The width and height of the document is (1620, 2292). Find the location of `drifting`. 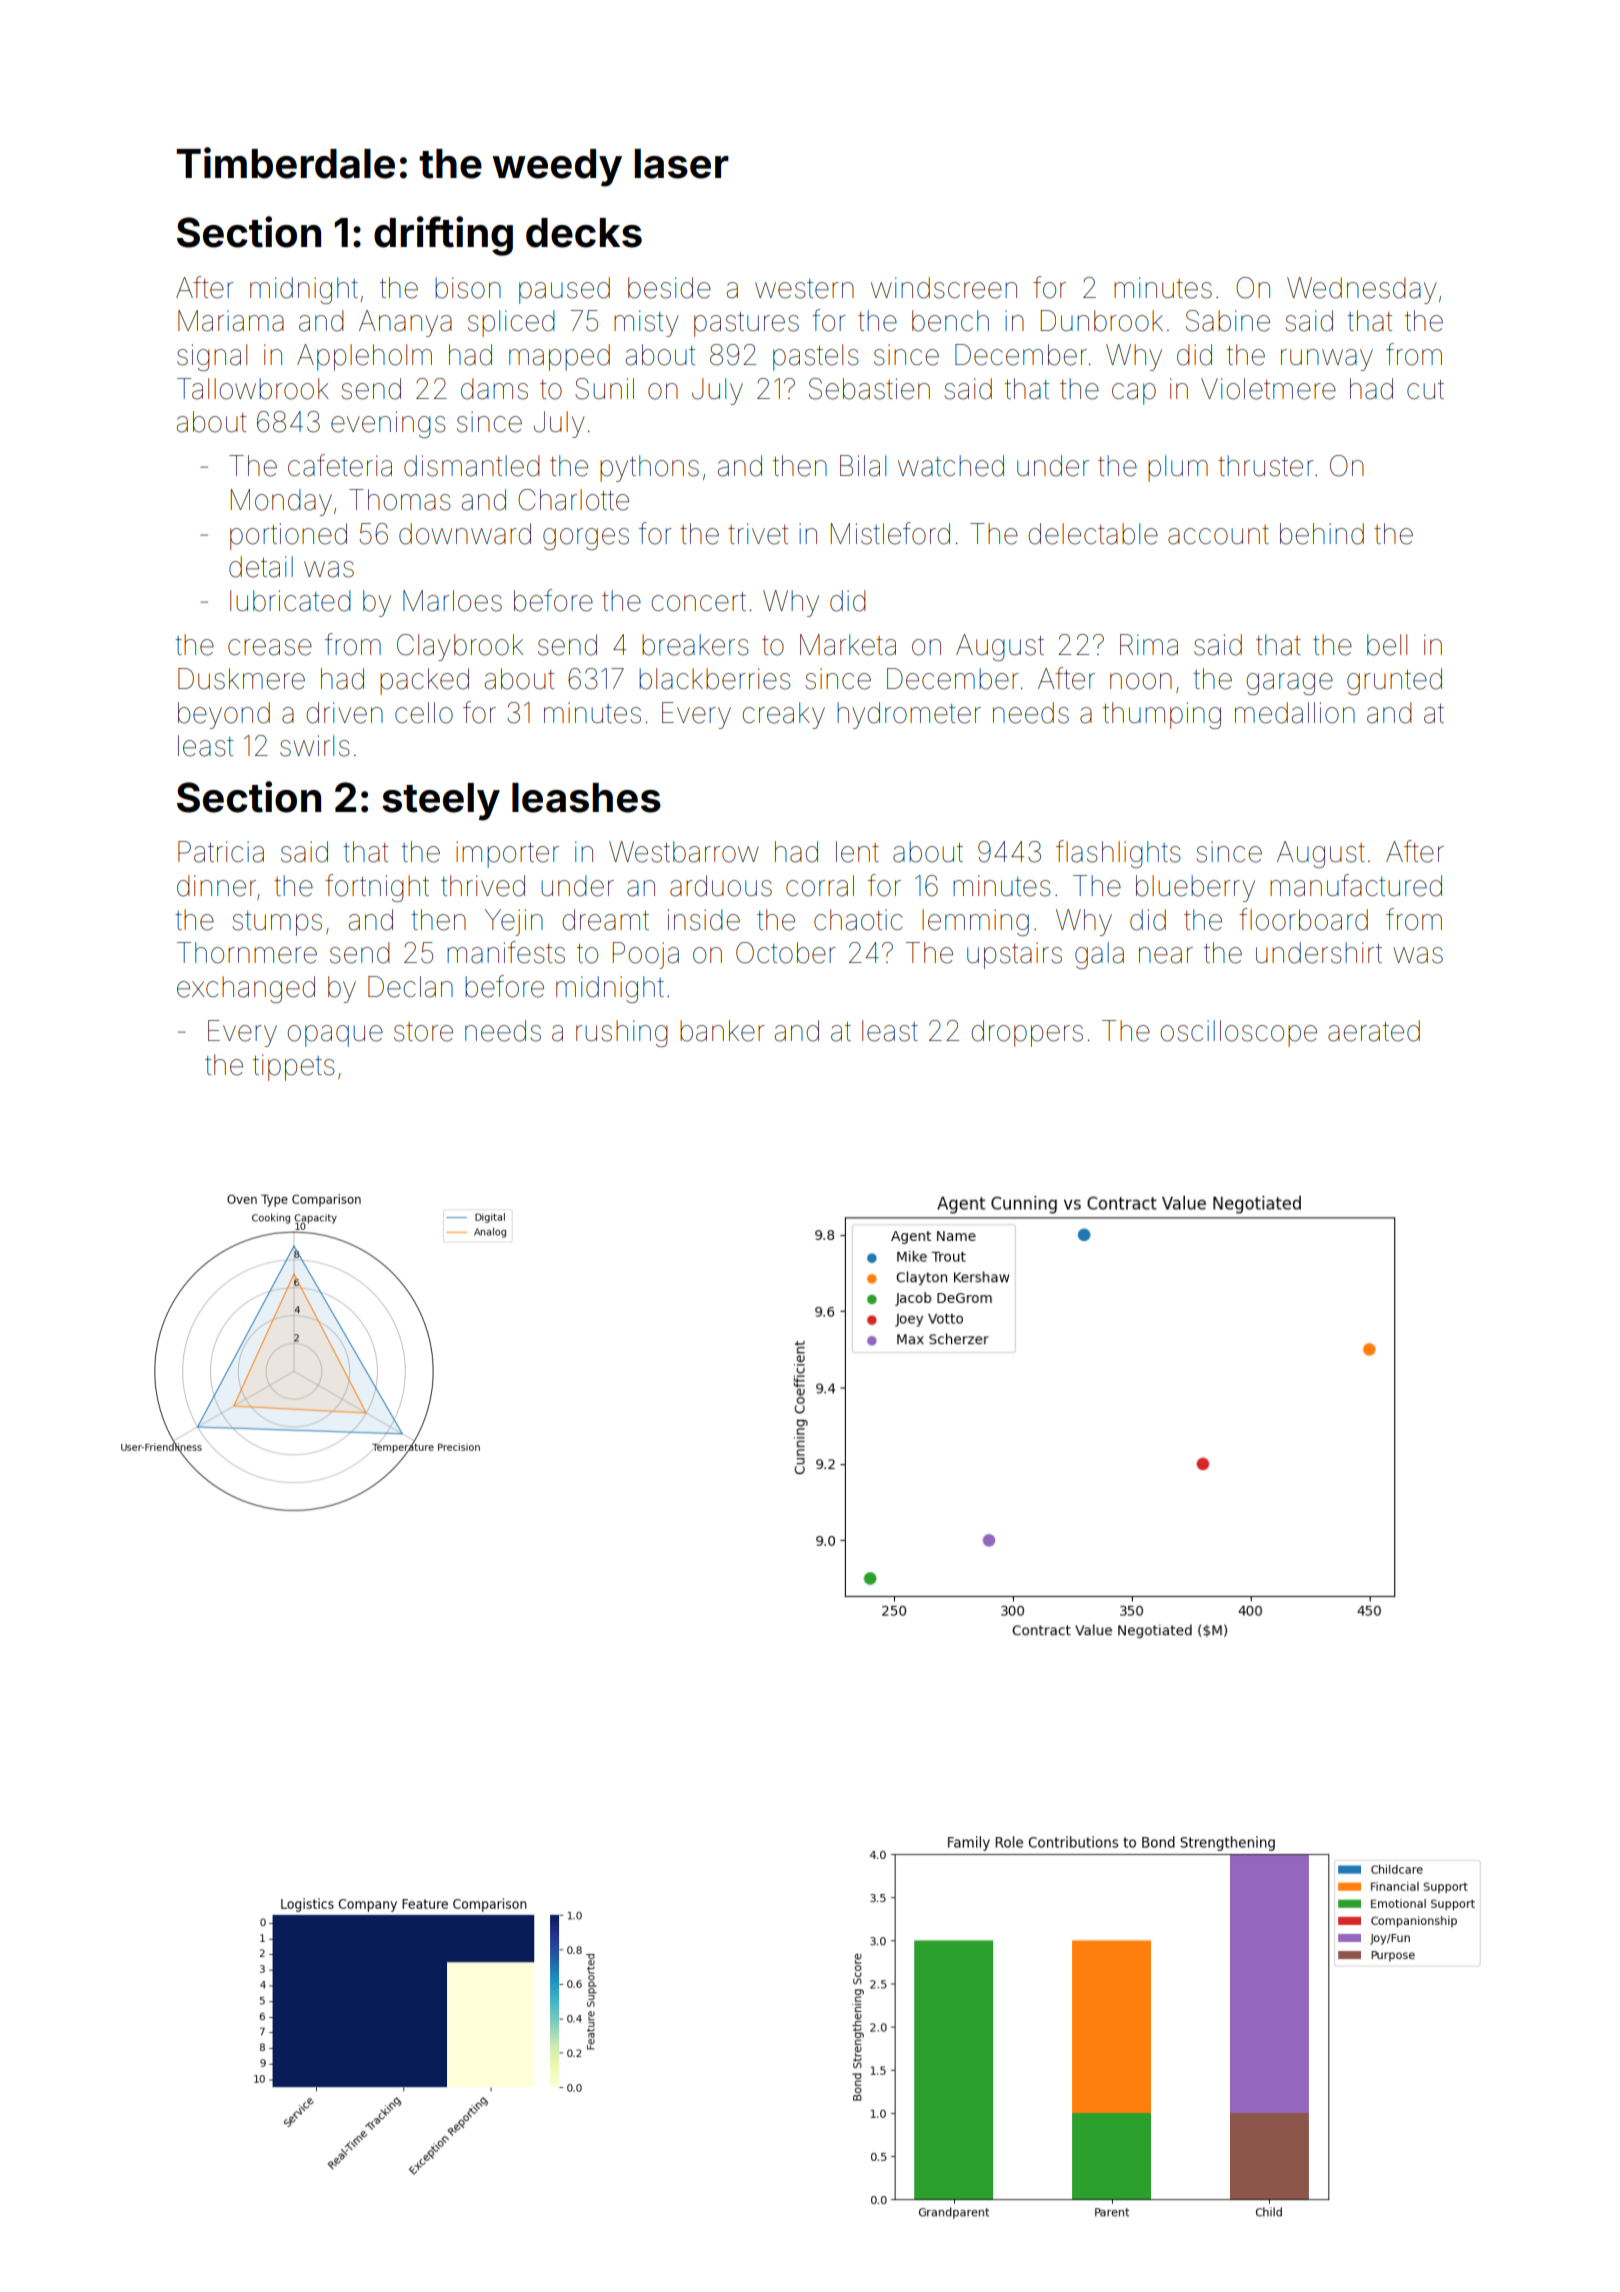

drifting is located at coordinates (443, 236).
